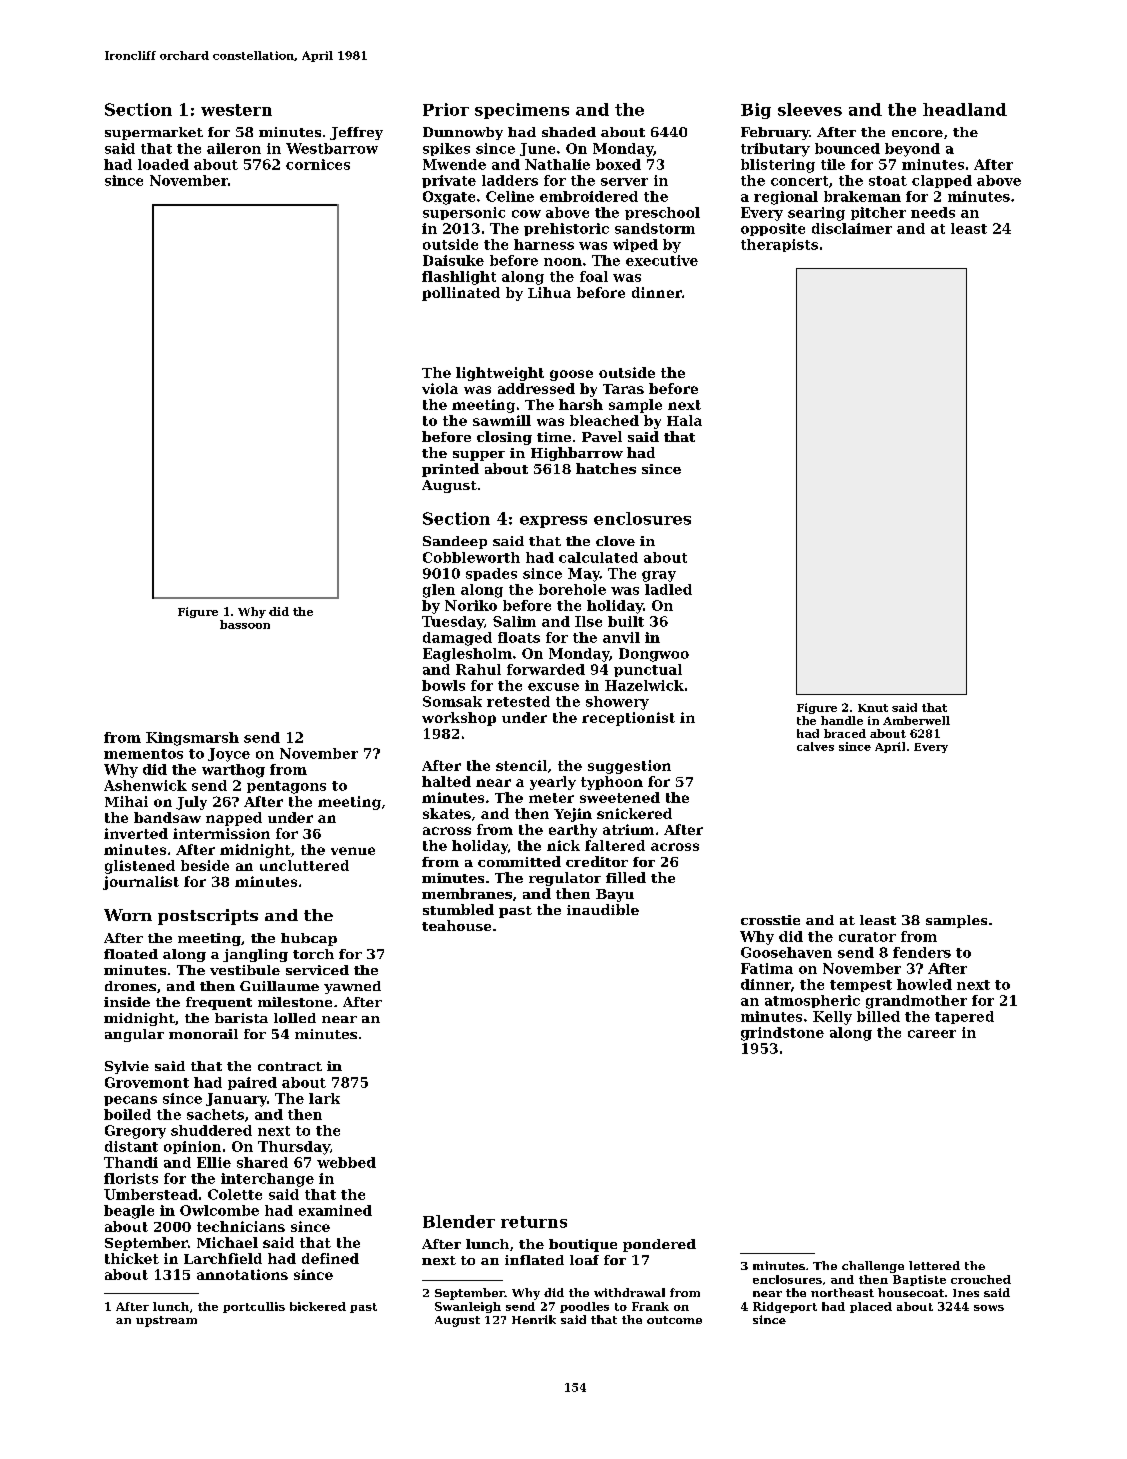  Describe the element at coordinates (569, 132) in the screenshot. I see `shaded` at that location.
